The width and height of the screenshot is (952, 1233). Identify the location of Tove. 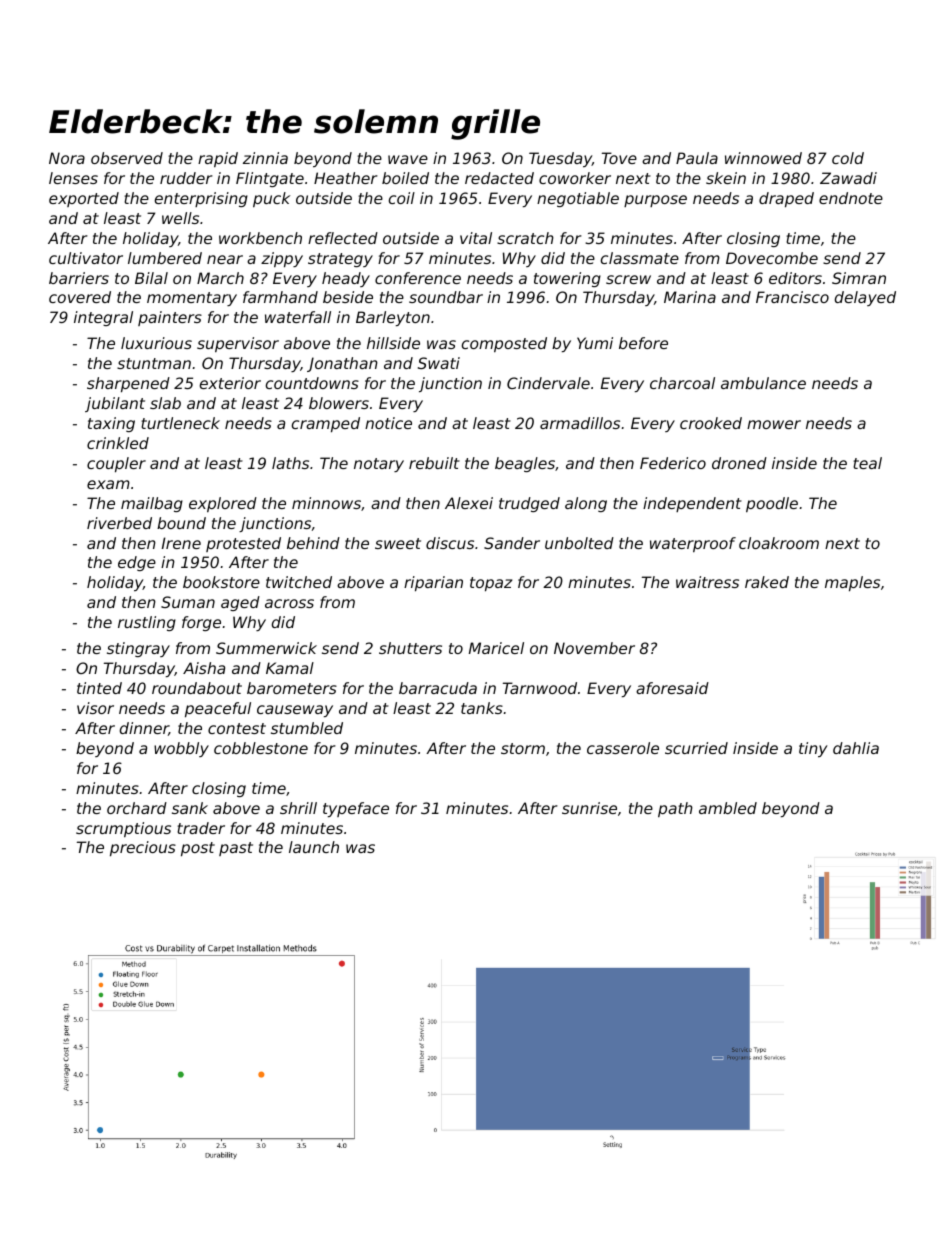
(619, 158).
